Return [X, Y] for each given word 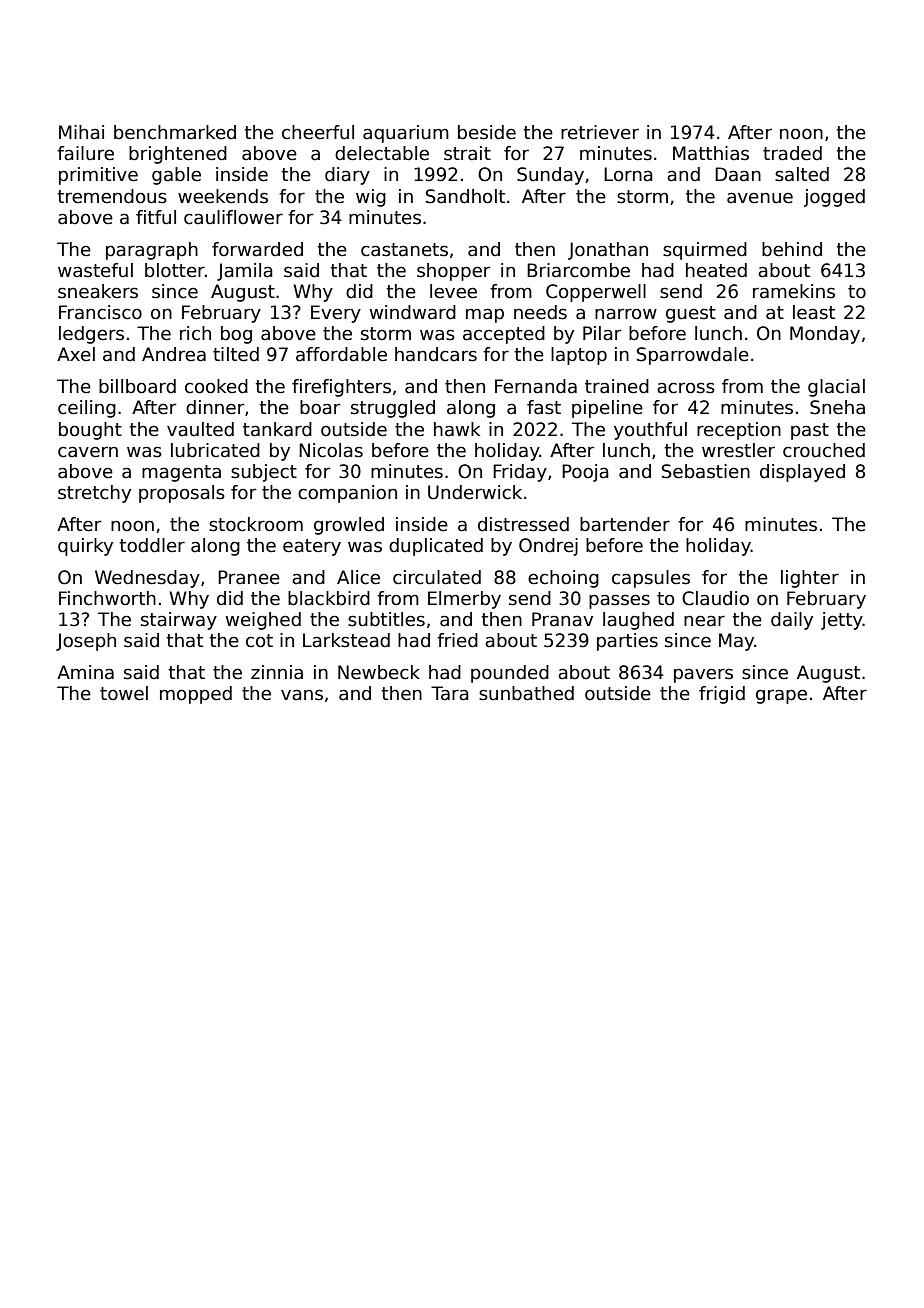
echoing [563, 579]
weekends [223, 196]
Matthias [711, 153]
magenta [181, 473]
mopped [196, 695]
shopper [454, 272]
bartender [625, 524]
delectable [382, 153]
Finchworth [107, 598]
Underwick [475, 492]
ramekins [794, 291]
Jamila [245, 272]
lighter [810, 579]
